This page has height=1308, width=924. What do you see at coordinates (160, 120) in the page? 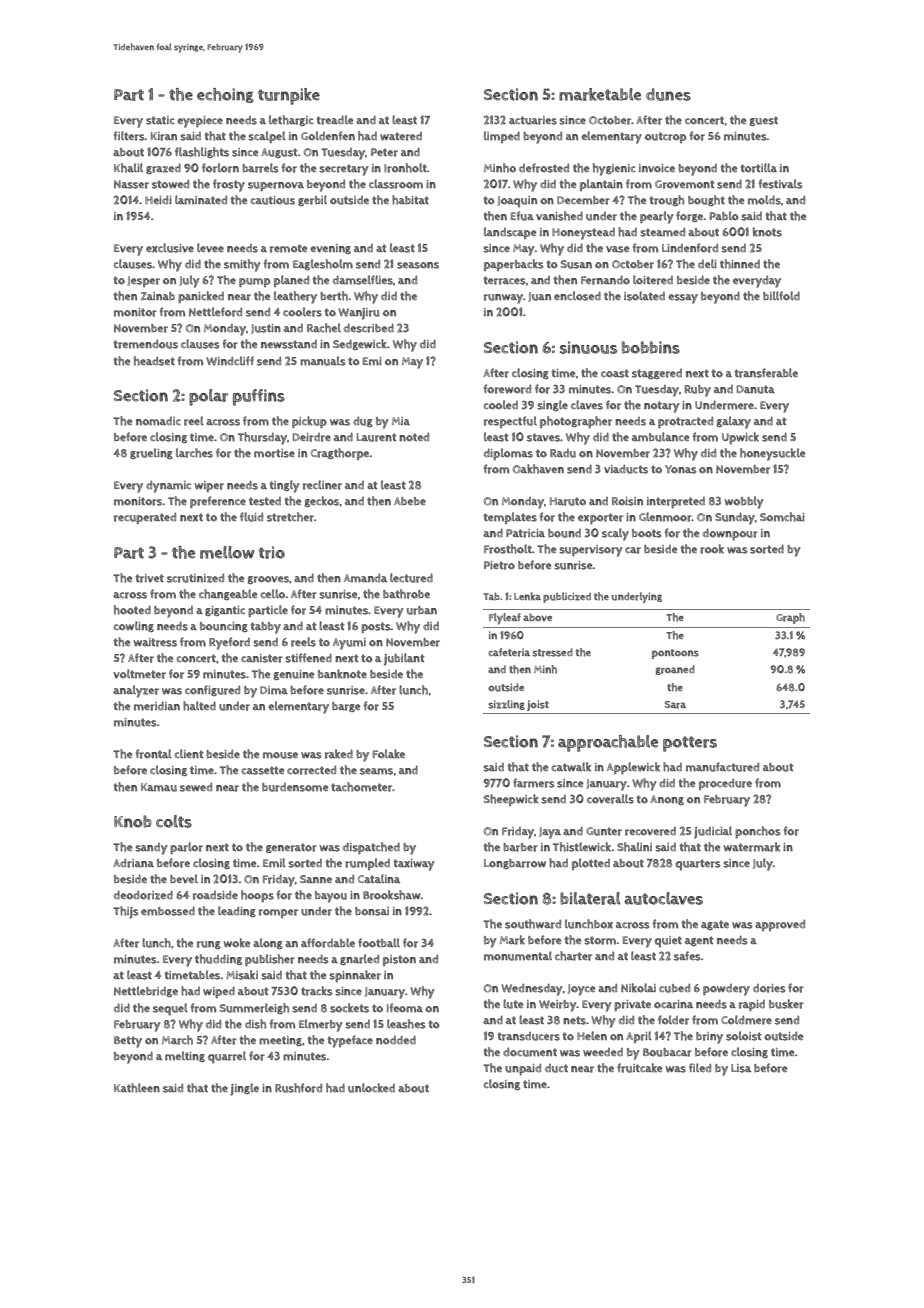
I see `static` at bounding box center [160, 120].
